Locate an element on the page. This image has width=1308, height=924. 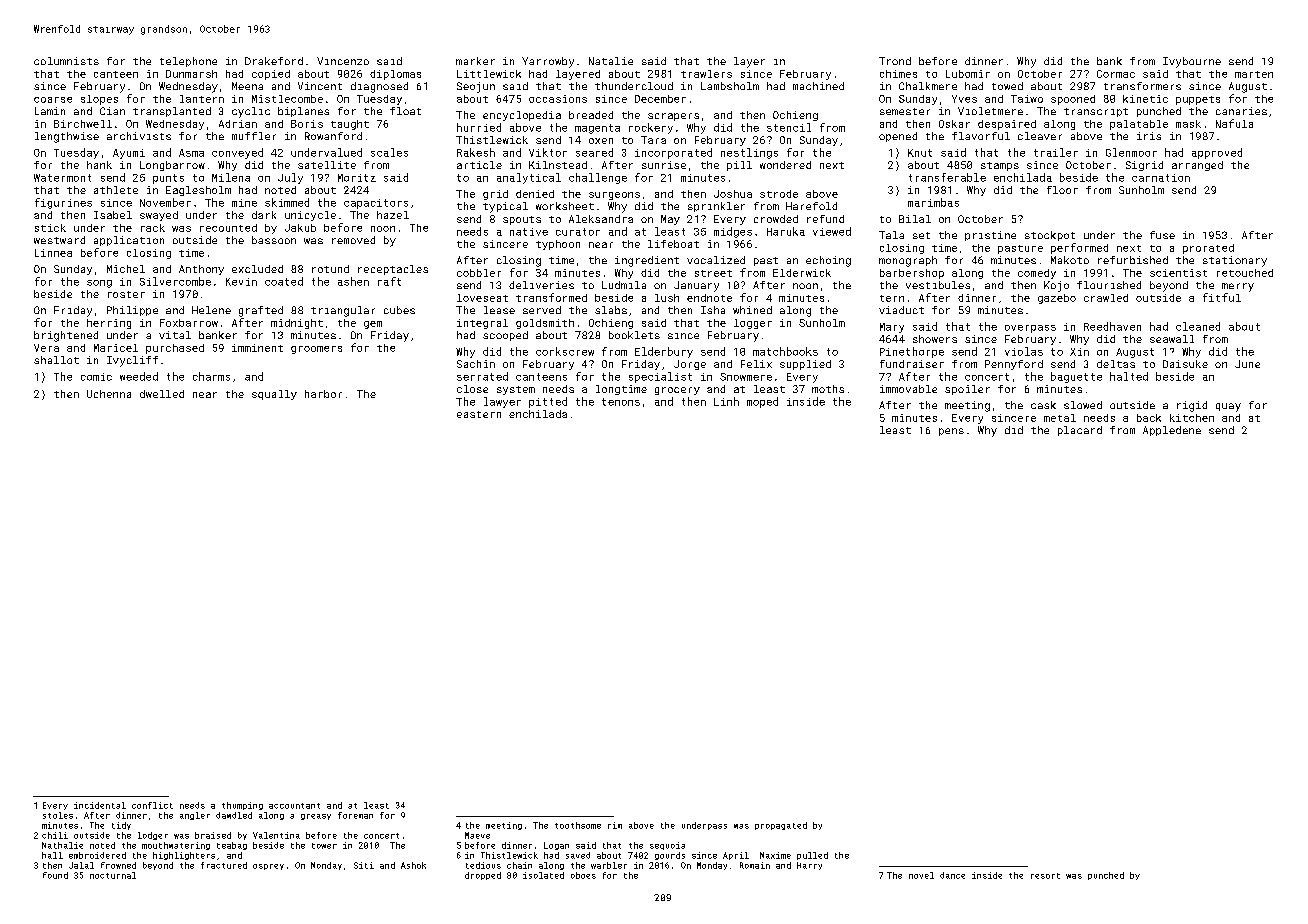
conflict is located at coordinates (152, 805).
